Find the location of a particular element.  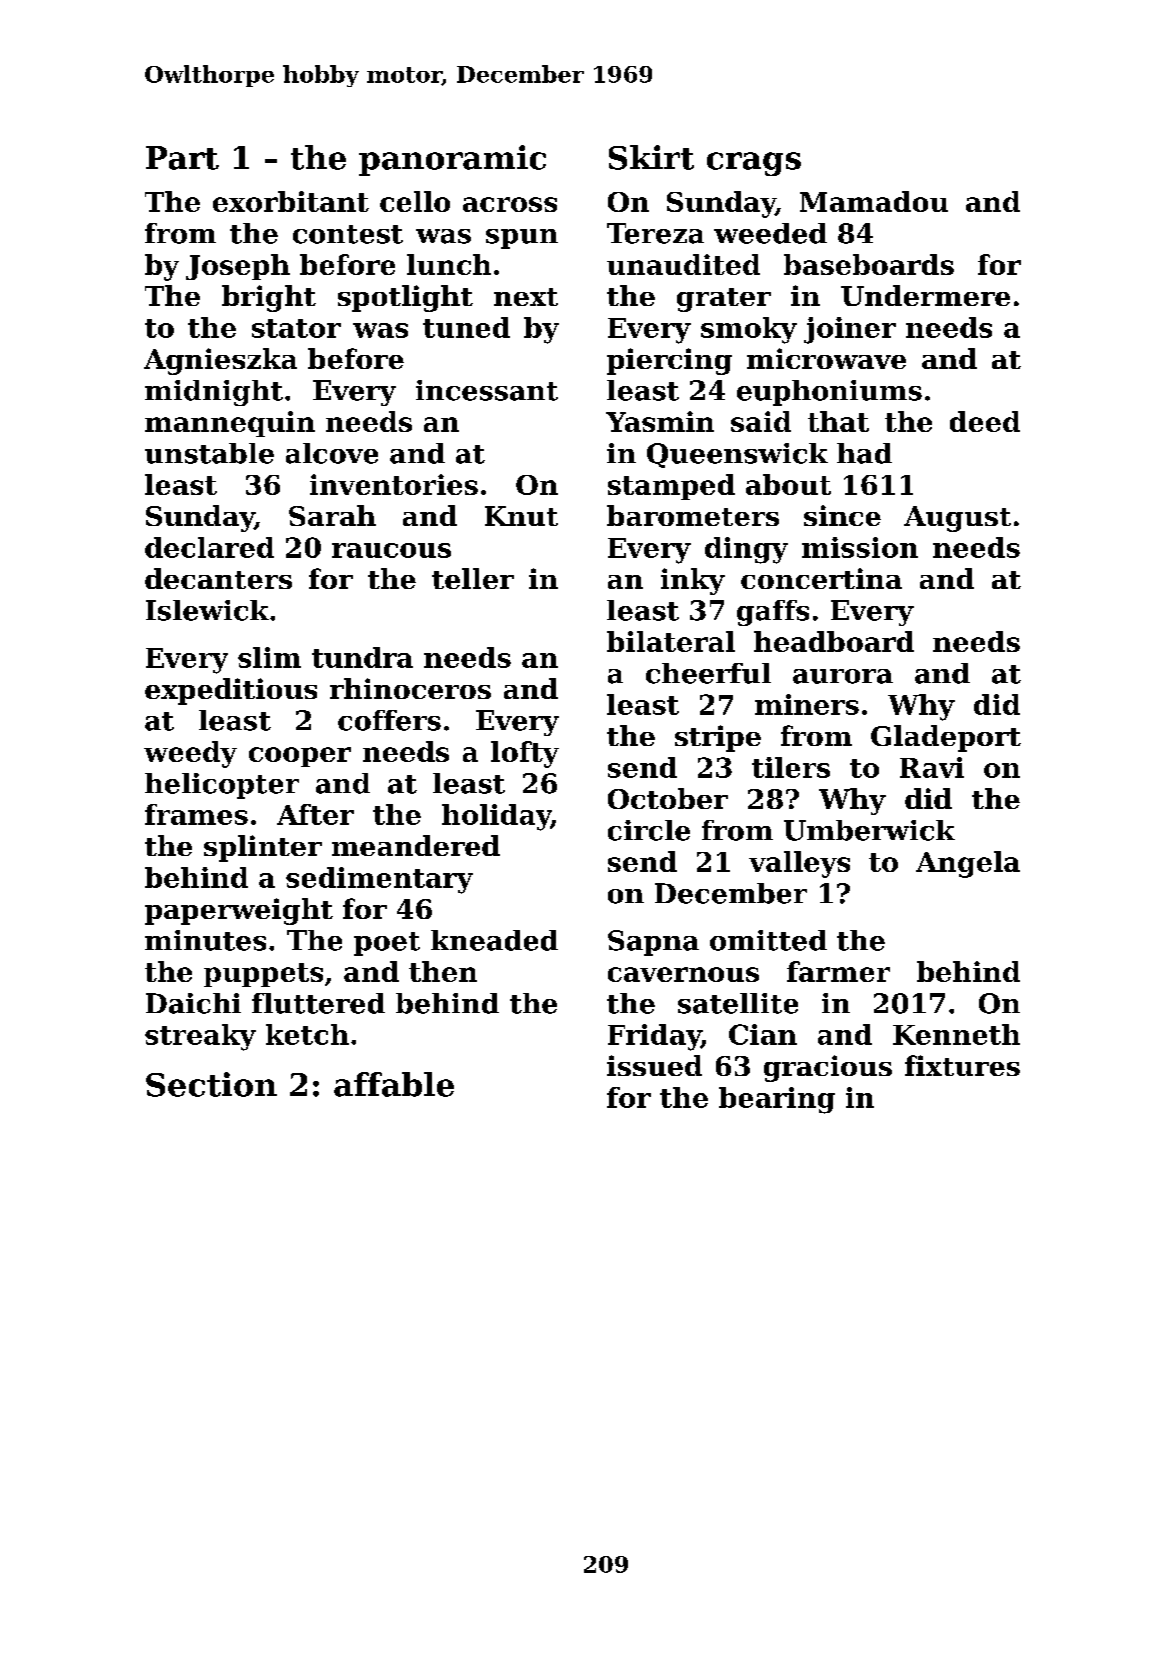

slim is located at coordinates (269, 657).
